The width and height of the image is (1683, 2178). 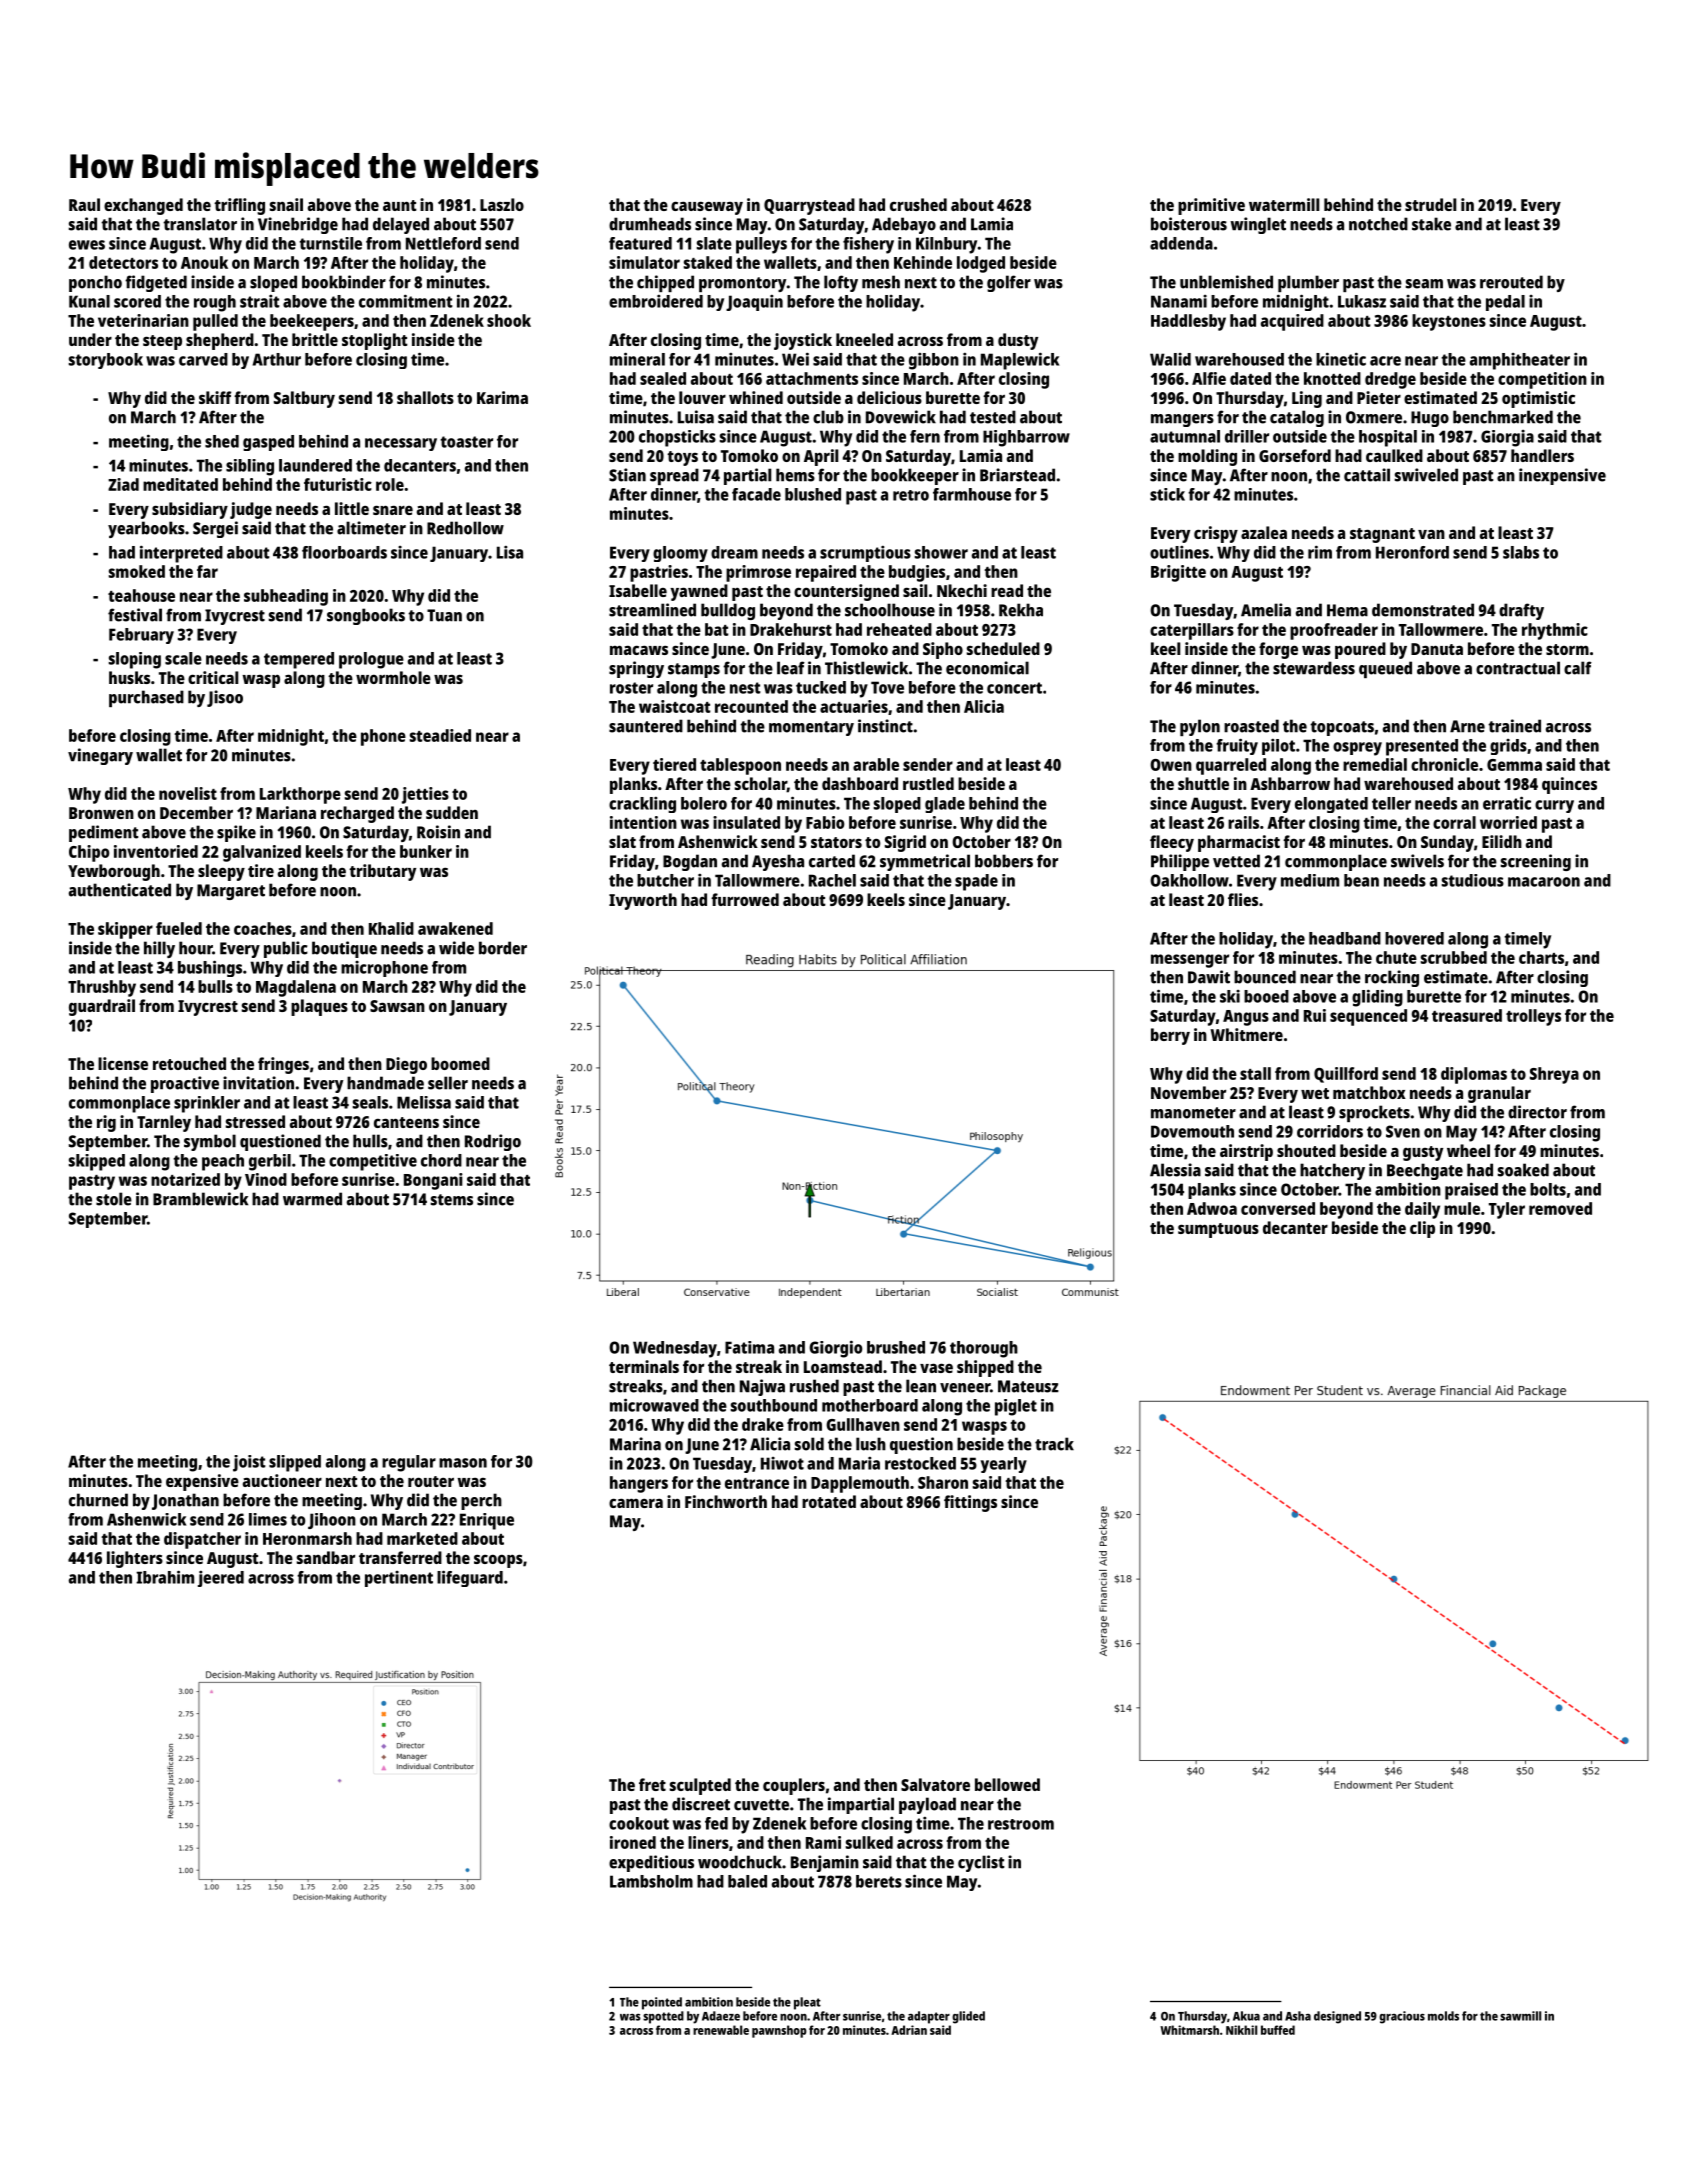 What do you see at coordinates (1422, 1229) in the image?
I see `clip` at bounding box center [1422, 1229].
